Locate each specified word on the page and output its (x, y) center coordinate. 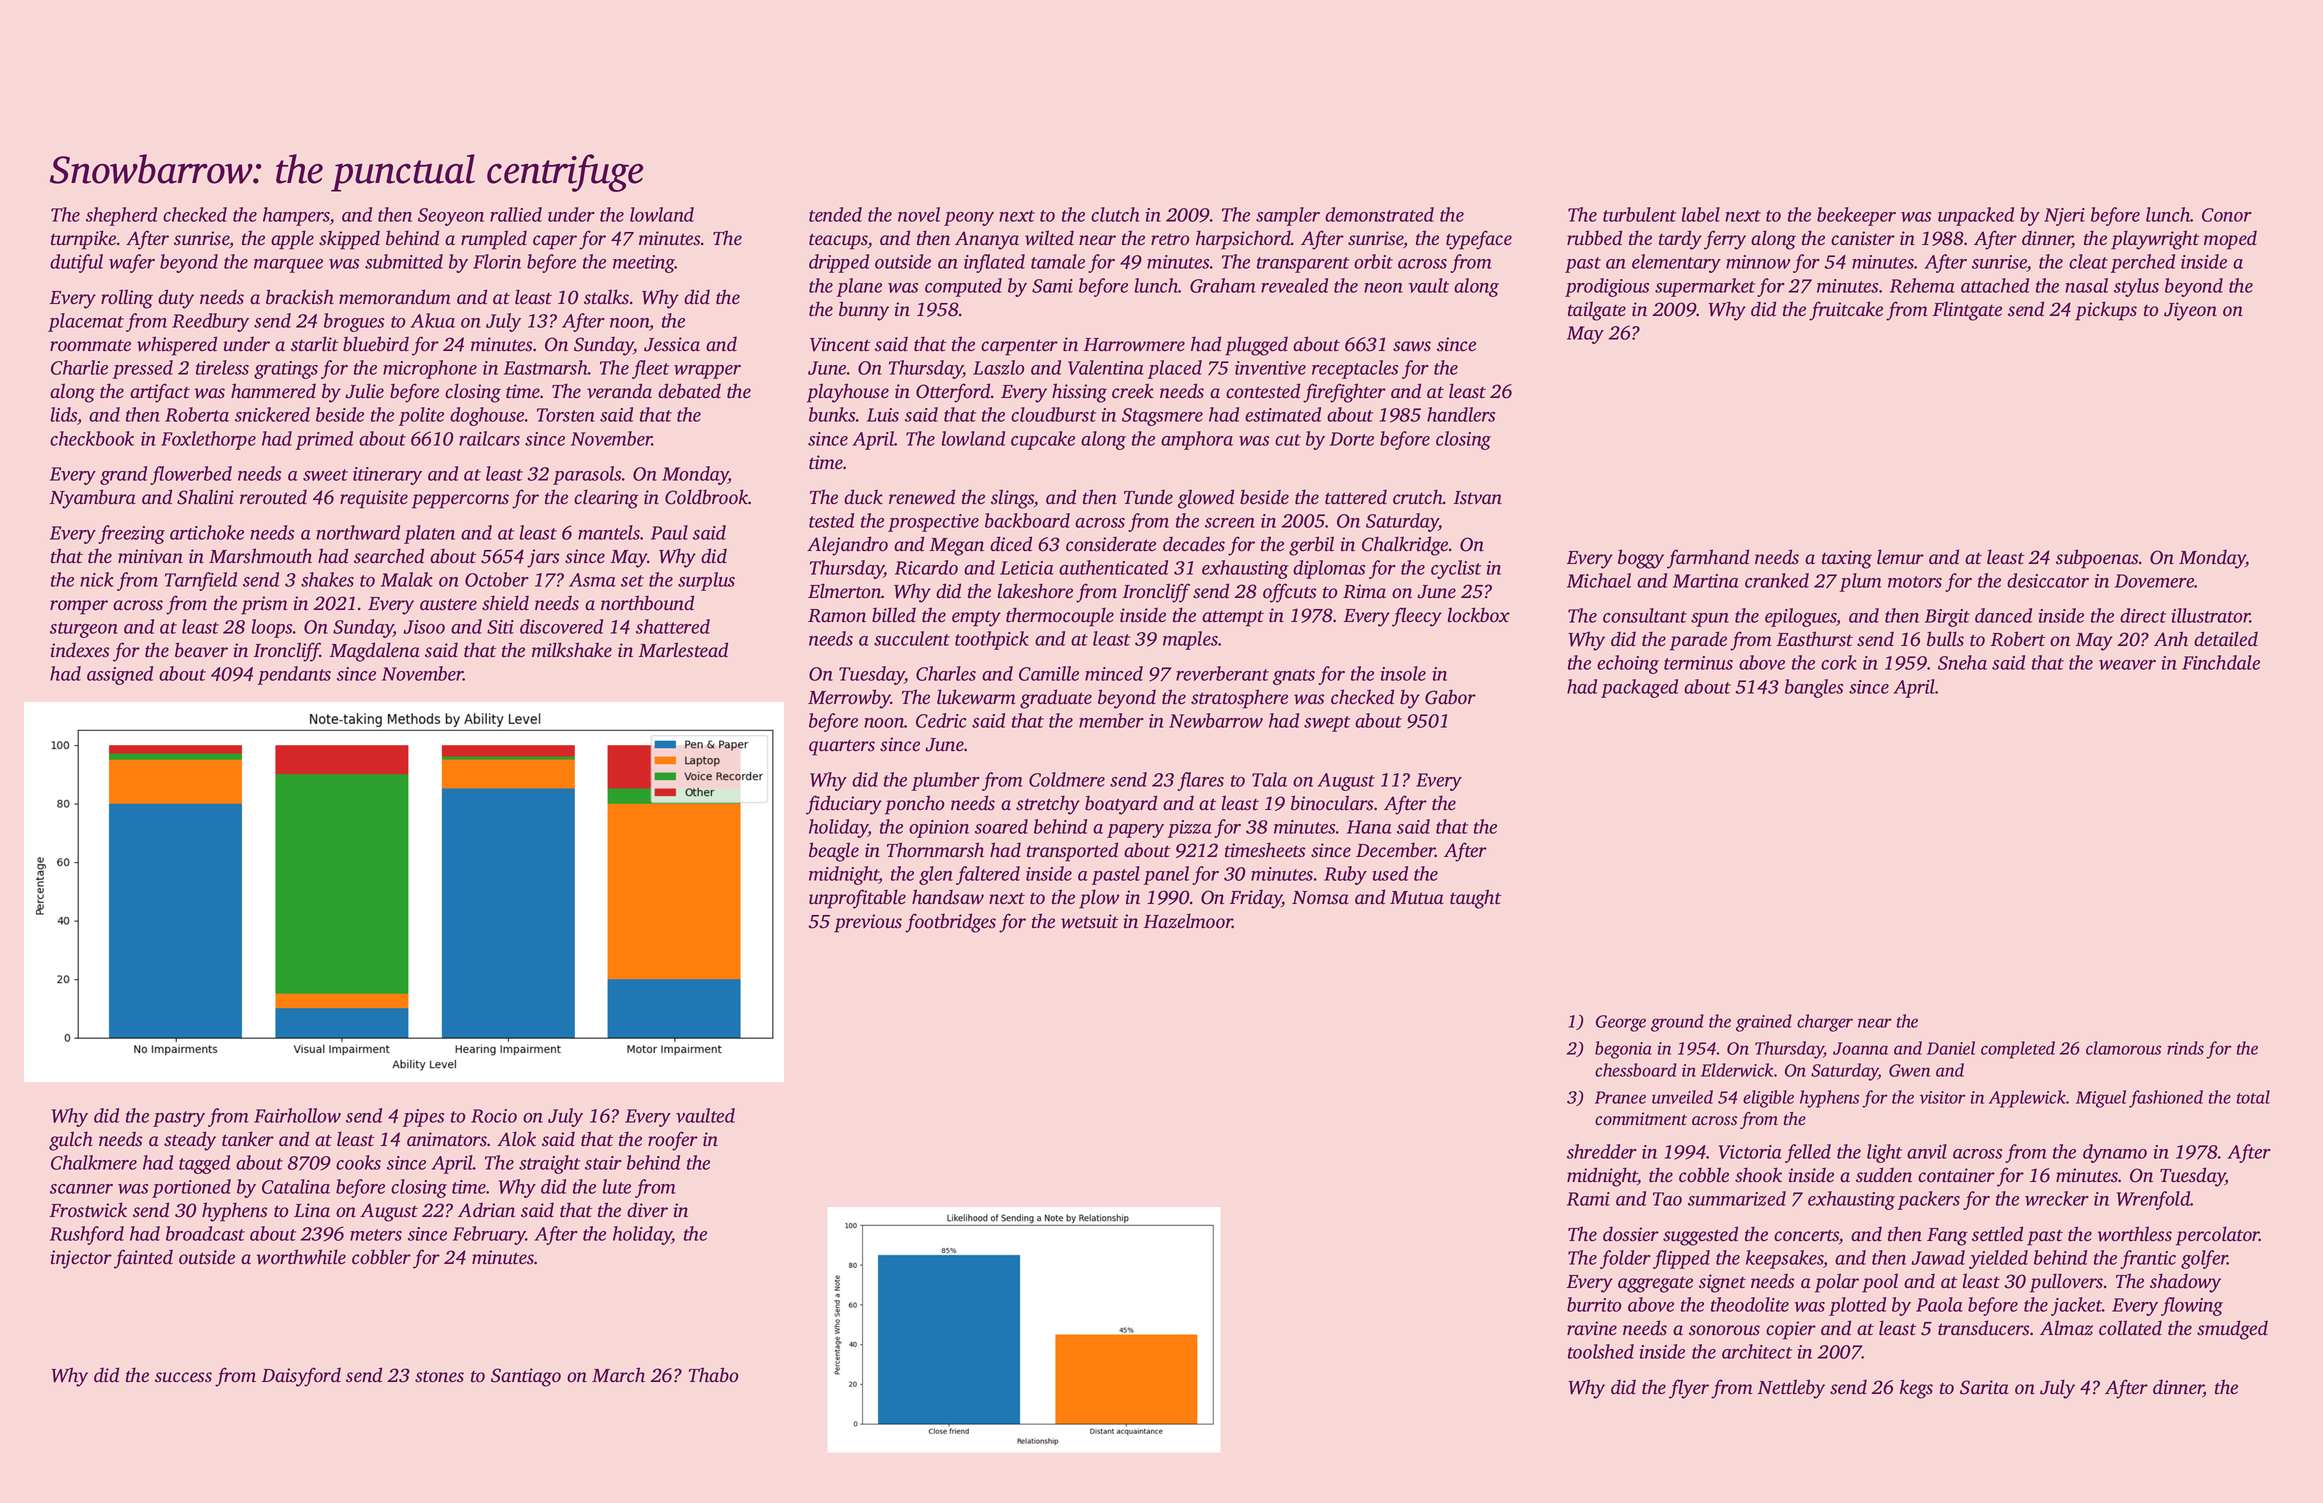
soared (1001, 826)
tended (835, 214)
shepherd (121, 216)
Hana (1369, 827)
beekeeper (1856, 216)
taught (1475, 899)
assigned (120, 675)
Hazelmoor (1188, 921)
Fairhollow (297, 1115)
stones (439, 1376)
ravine (1592, 1328)
